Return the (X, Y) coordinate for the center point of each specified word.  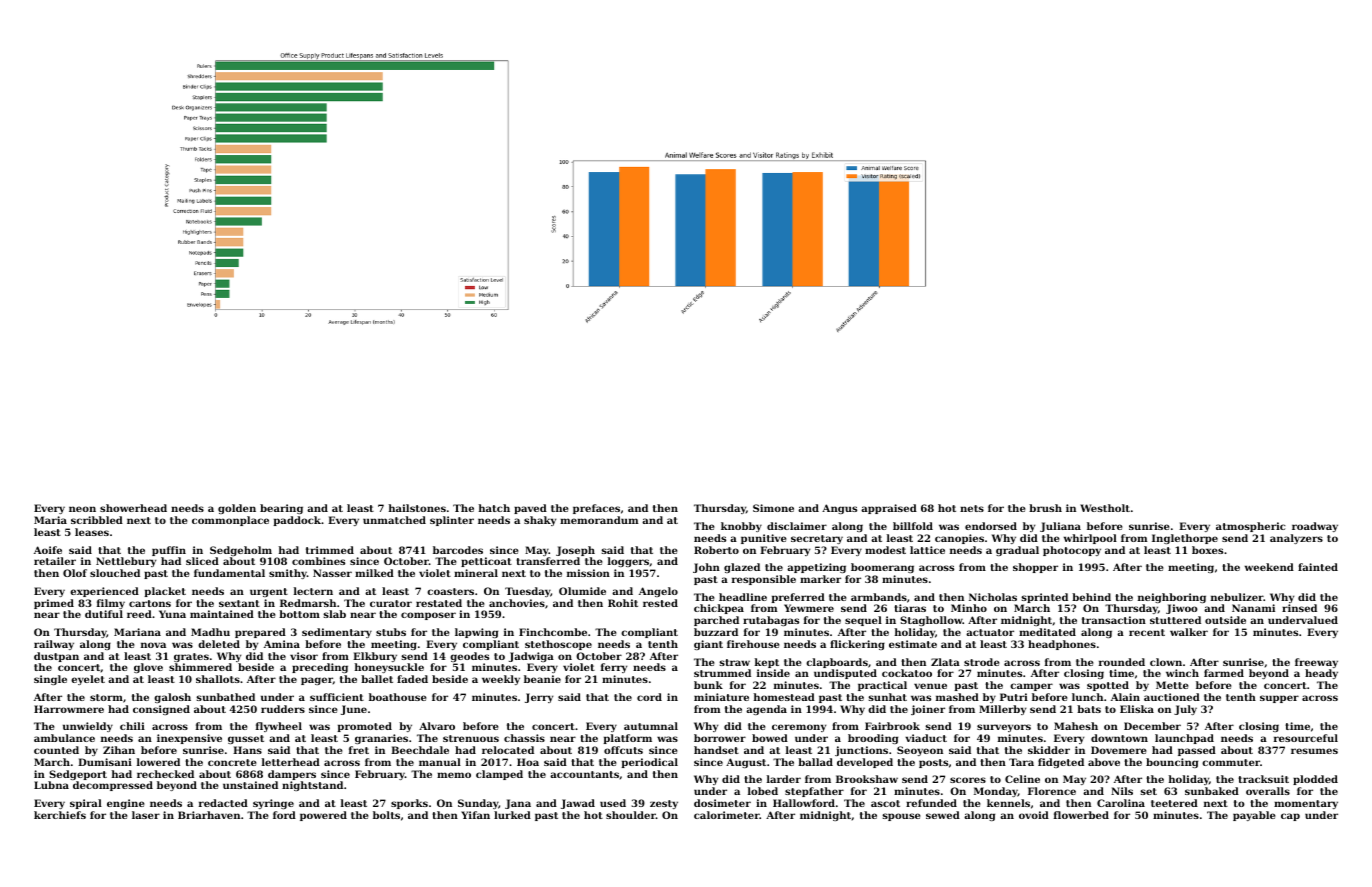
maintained (222, 614)
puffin (169, 551)
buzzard (716, 632)
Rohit (623, 603)
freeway (1316, 663)
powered (323, 816)
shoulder (631, 815)
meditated (1047, 632)
